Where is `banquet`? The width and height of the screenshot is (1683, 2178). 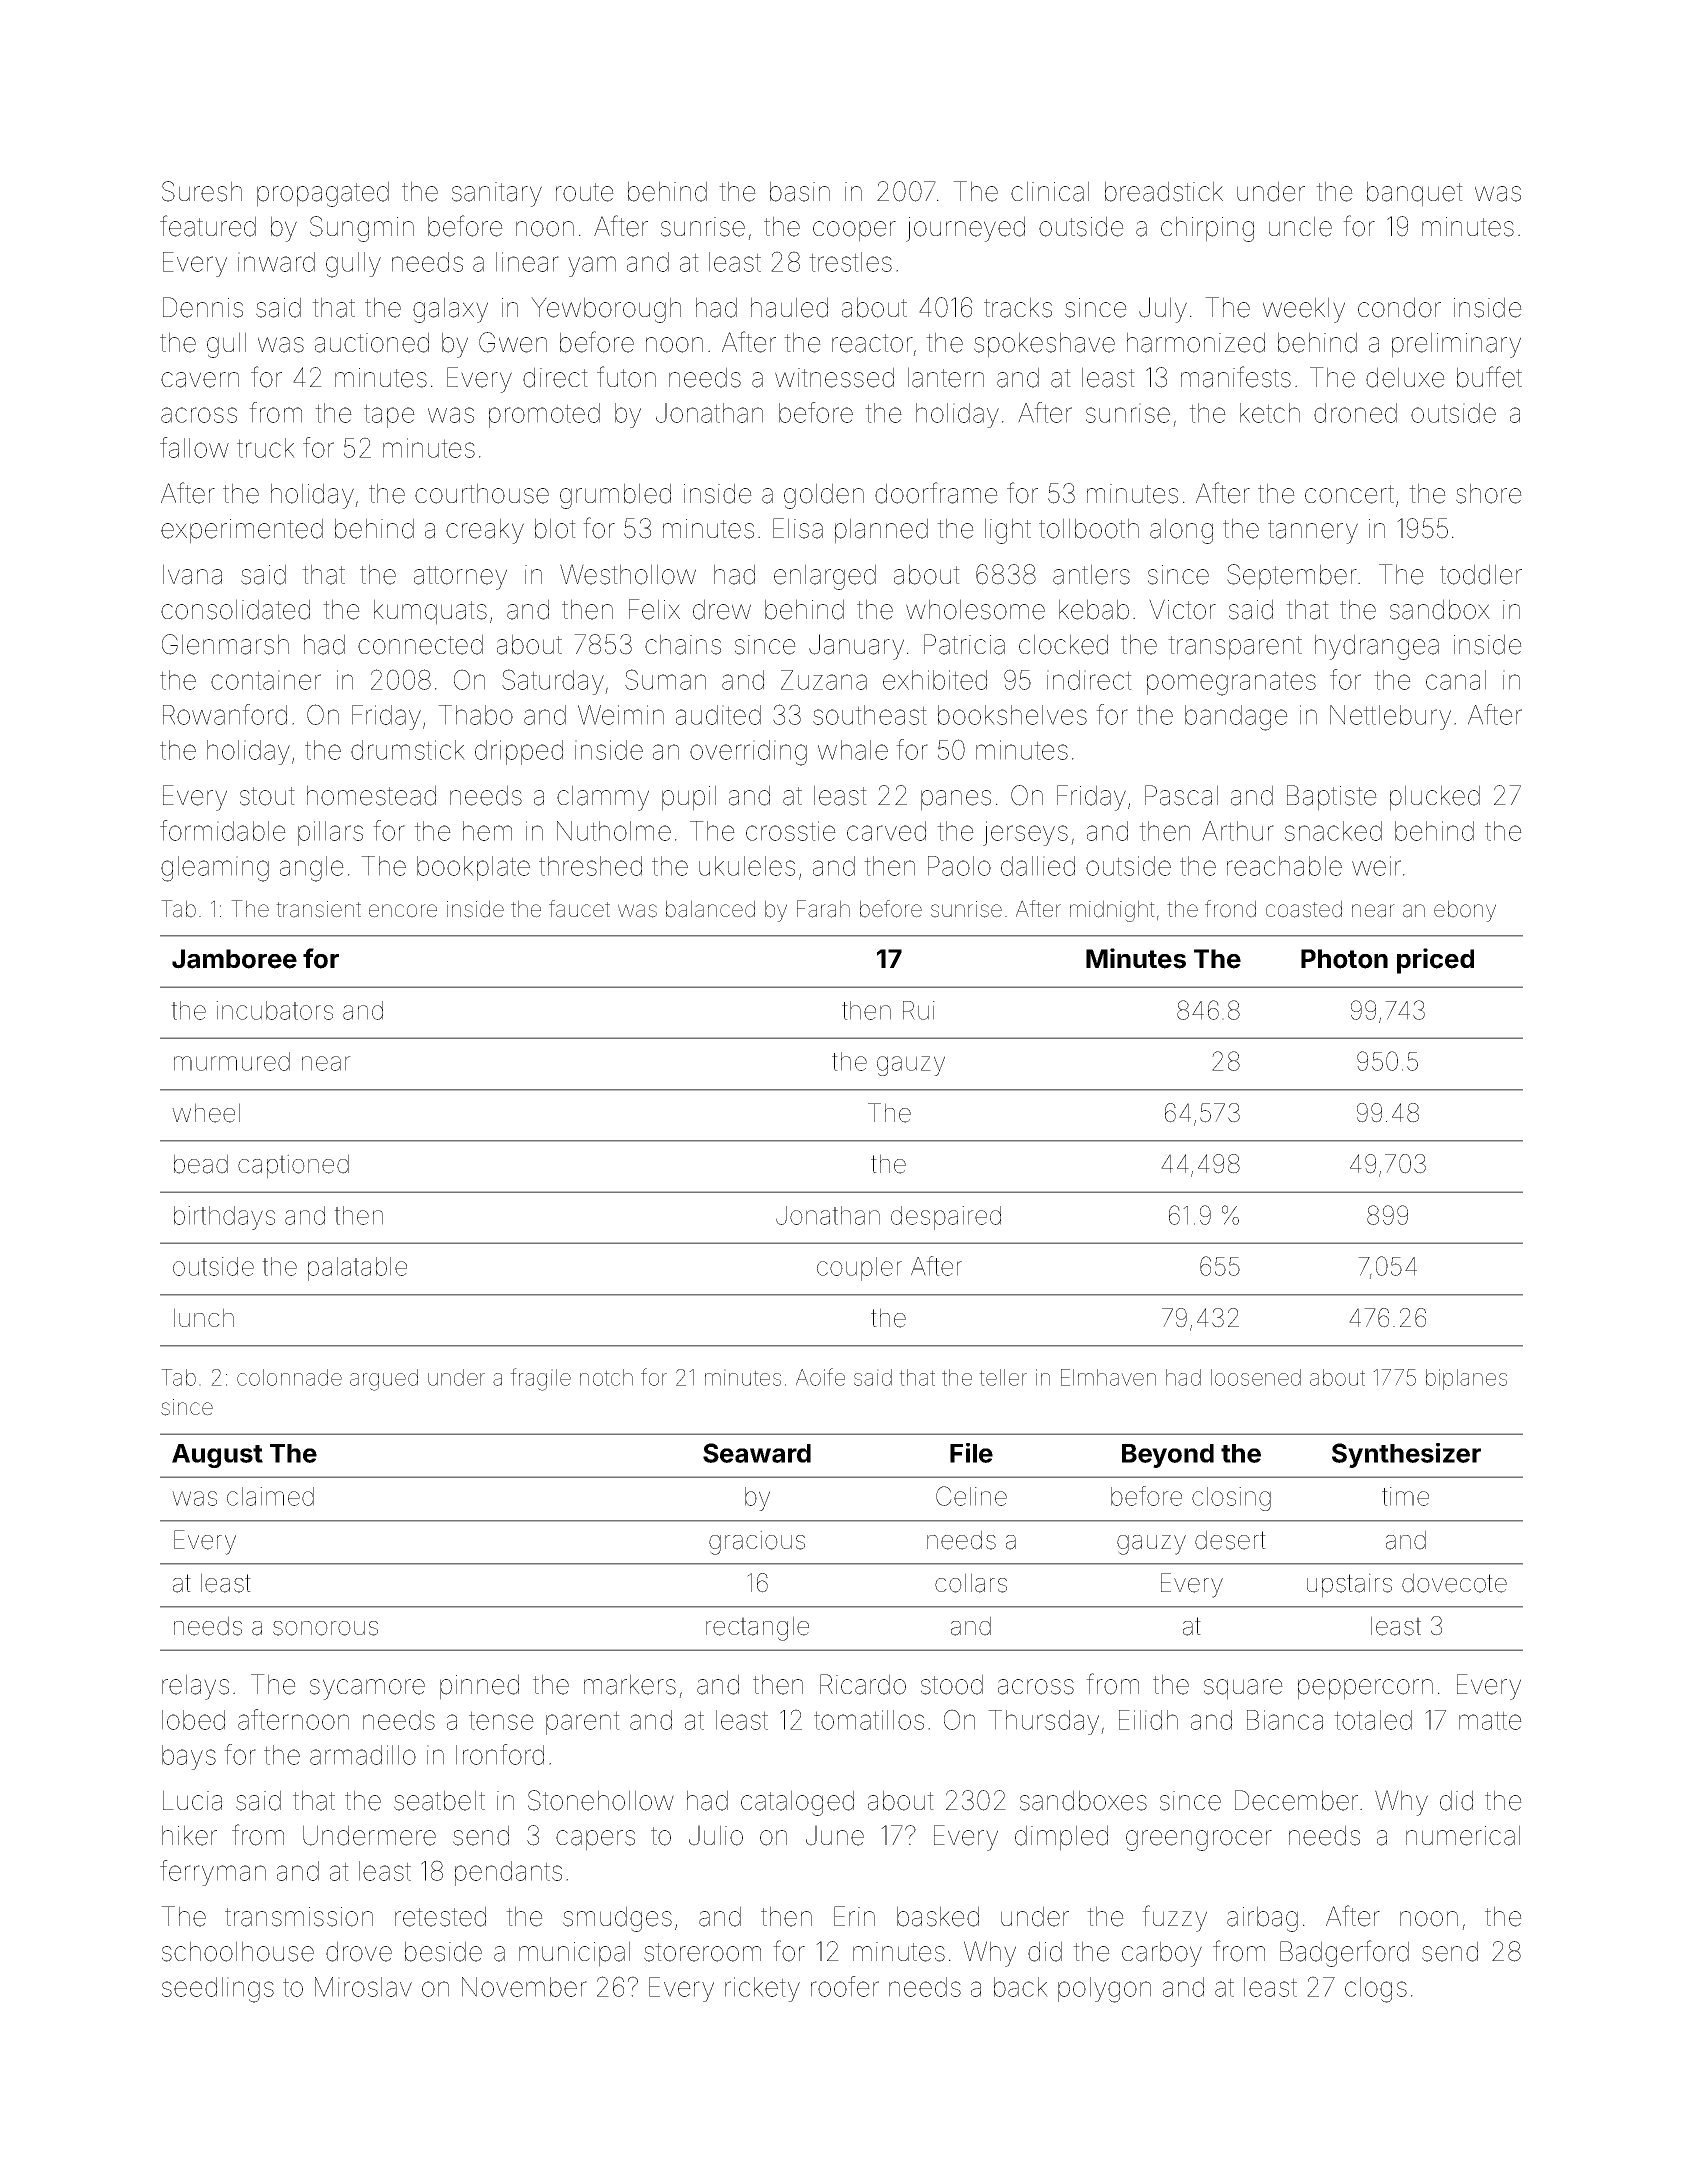
banquet is located at coordinates (1415, 194).
